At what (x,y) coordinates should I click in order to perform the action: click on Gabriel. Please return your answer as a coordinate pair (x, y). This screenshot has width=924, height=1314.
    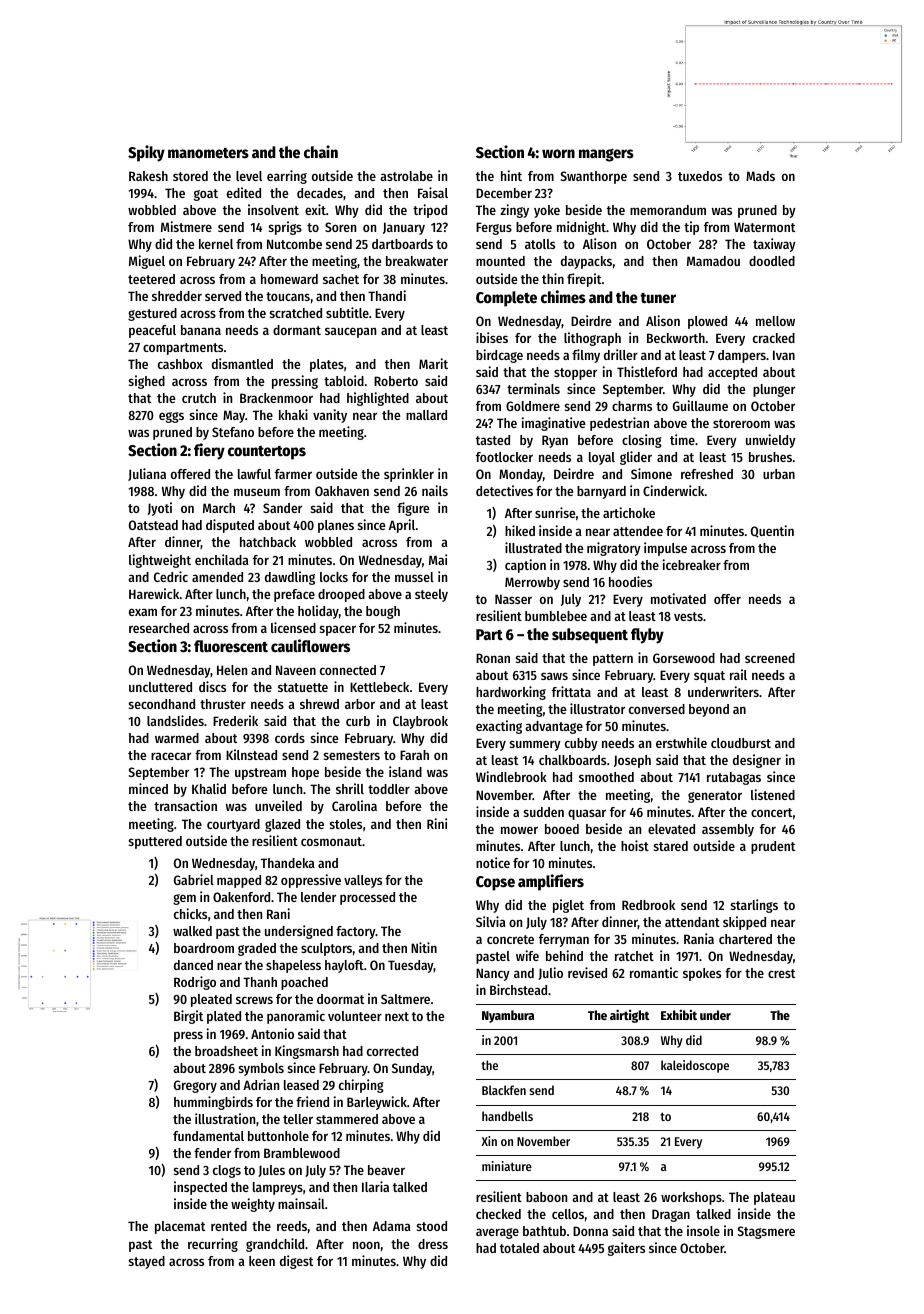
    Looking at the image, I should click on (194, 879).
